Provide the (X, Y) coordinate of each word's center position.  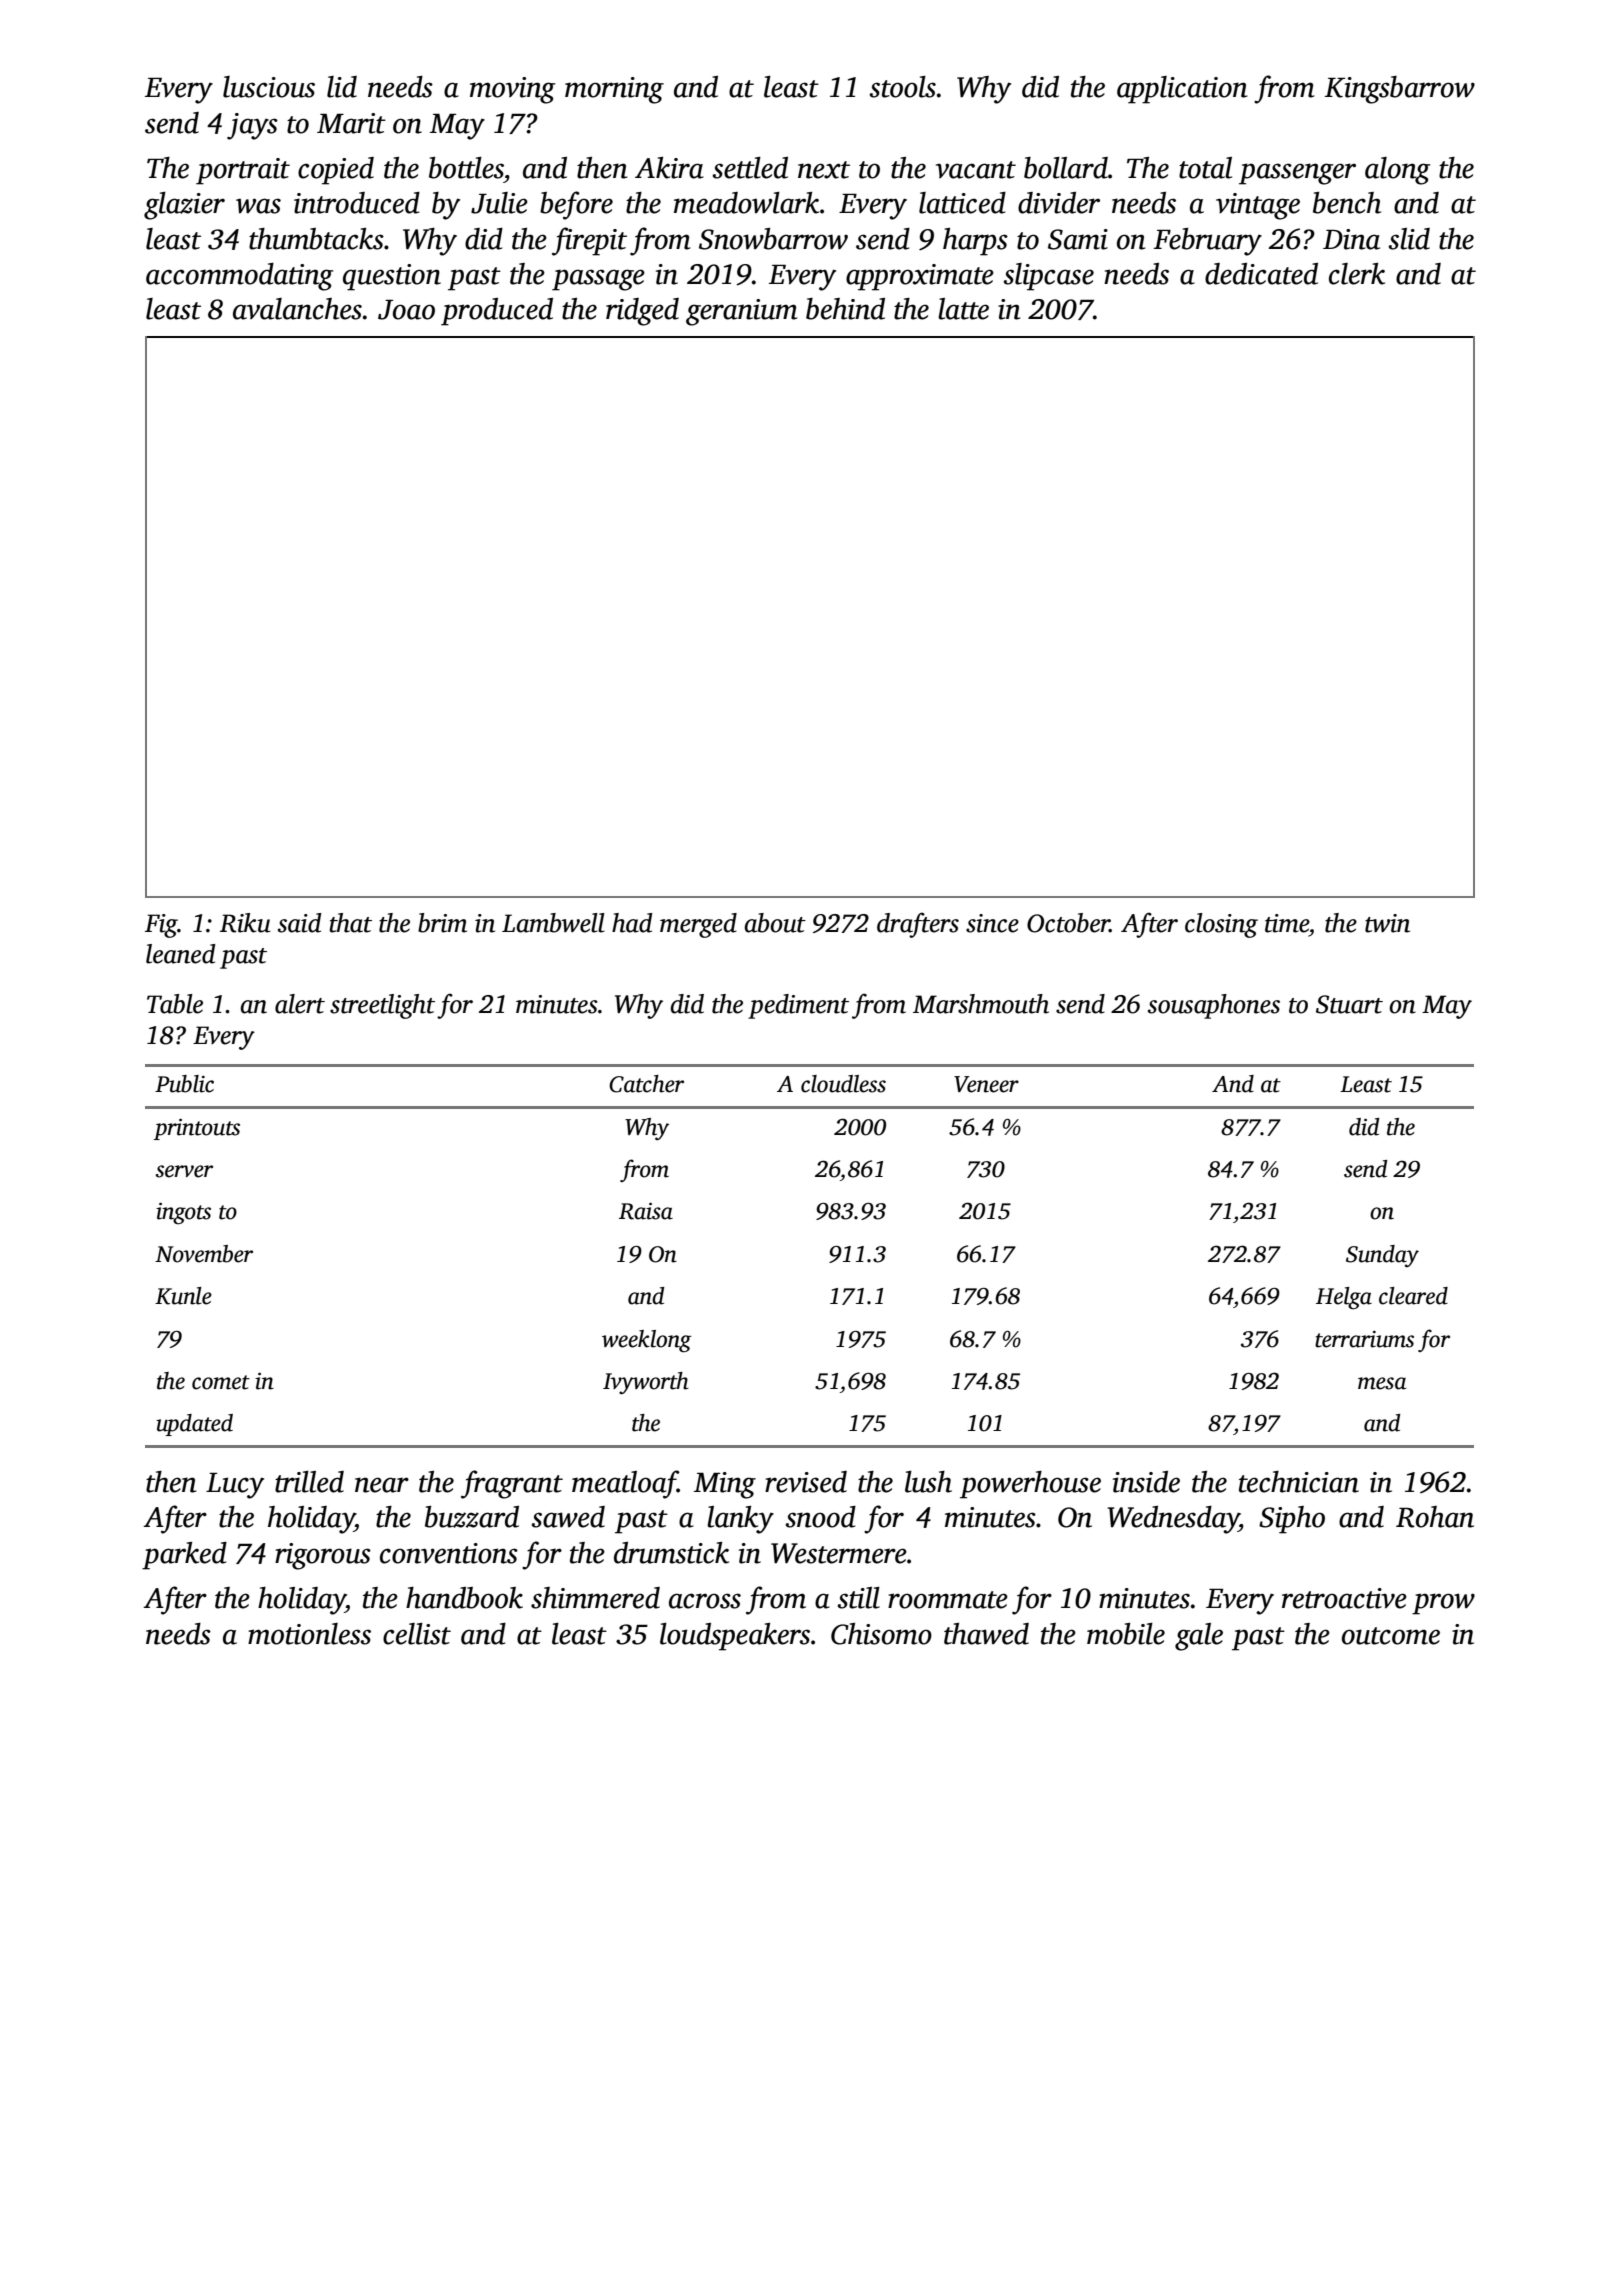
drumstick (671, 1553)
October (1068, 923)
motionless (309, 1634)
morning (614, 90)
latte (963, 309)
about (775, 923)
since (992, 923)
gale (1199, 1637)
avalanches (297, 309)
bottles (466, 168)
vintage (1258, 206)
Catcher (646, 1084)
